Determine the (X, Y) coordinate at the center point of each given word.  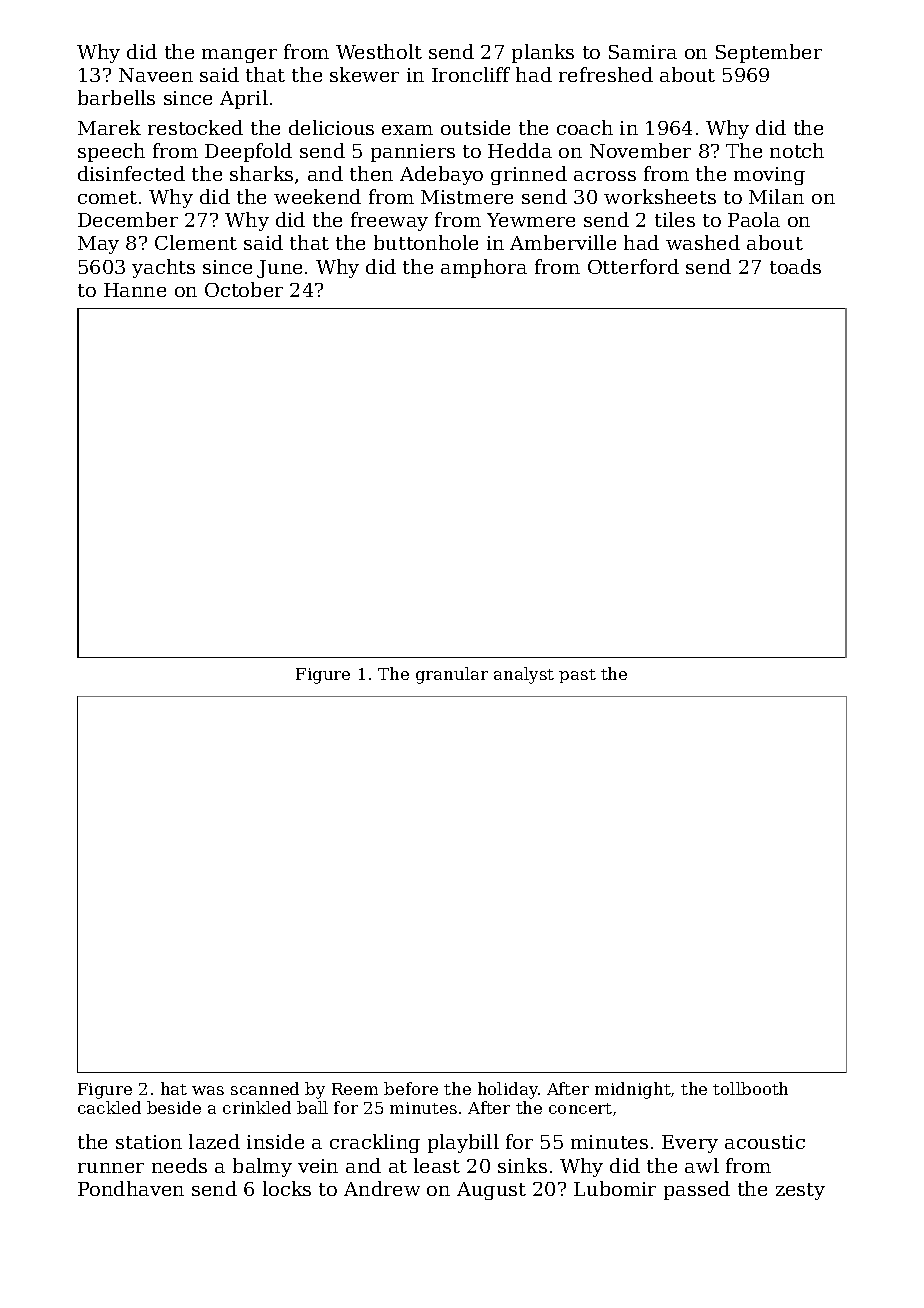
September (769, 53)
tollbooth (750, 1088)
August (491, 1191)
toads (795, 266)
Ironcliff (471, 74)
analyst (524, 675)
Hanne (135, 290)
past (577, 676)
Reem (355, 1089)
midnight (633, 1090)
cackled (109, 1107)
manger (239, 56)
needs (179, 1165)
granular (452, 675)
